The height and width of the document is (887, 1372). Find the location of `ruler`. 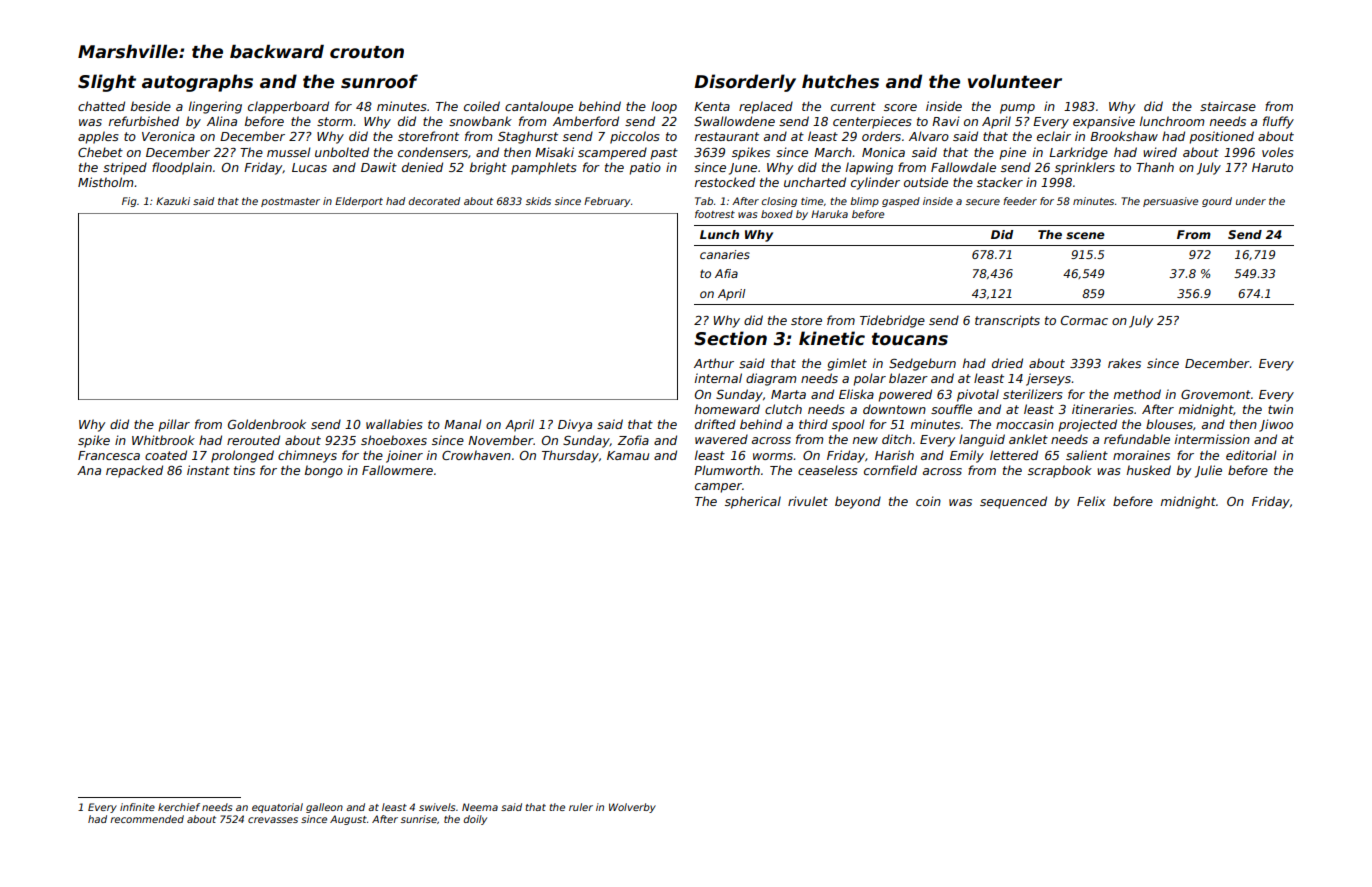

ruler is located at coordinates (581, 807).
